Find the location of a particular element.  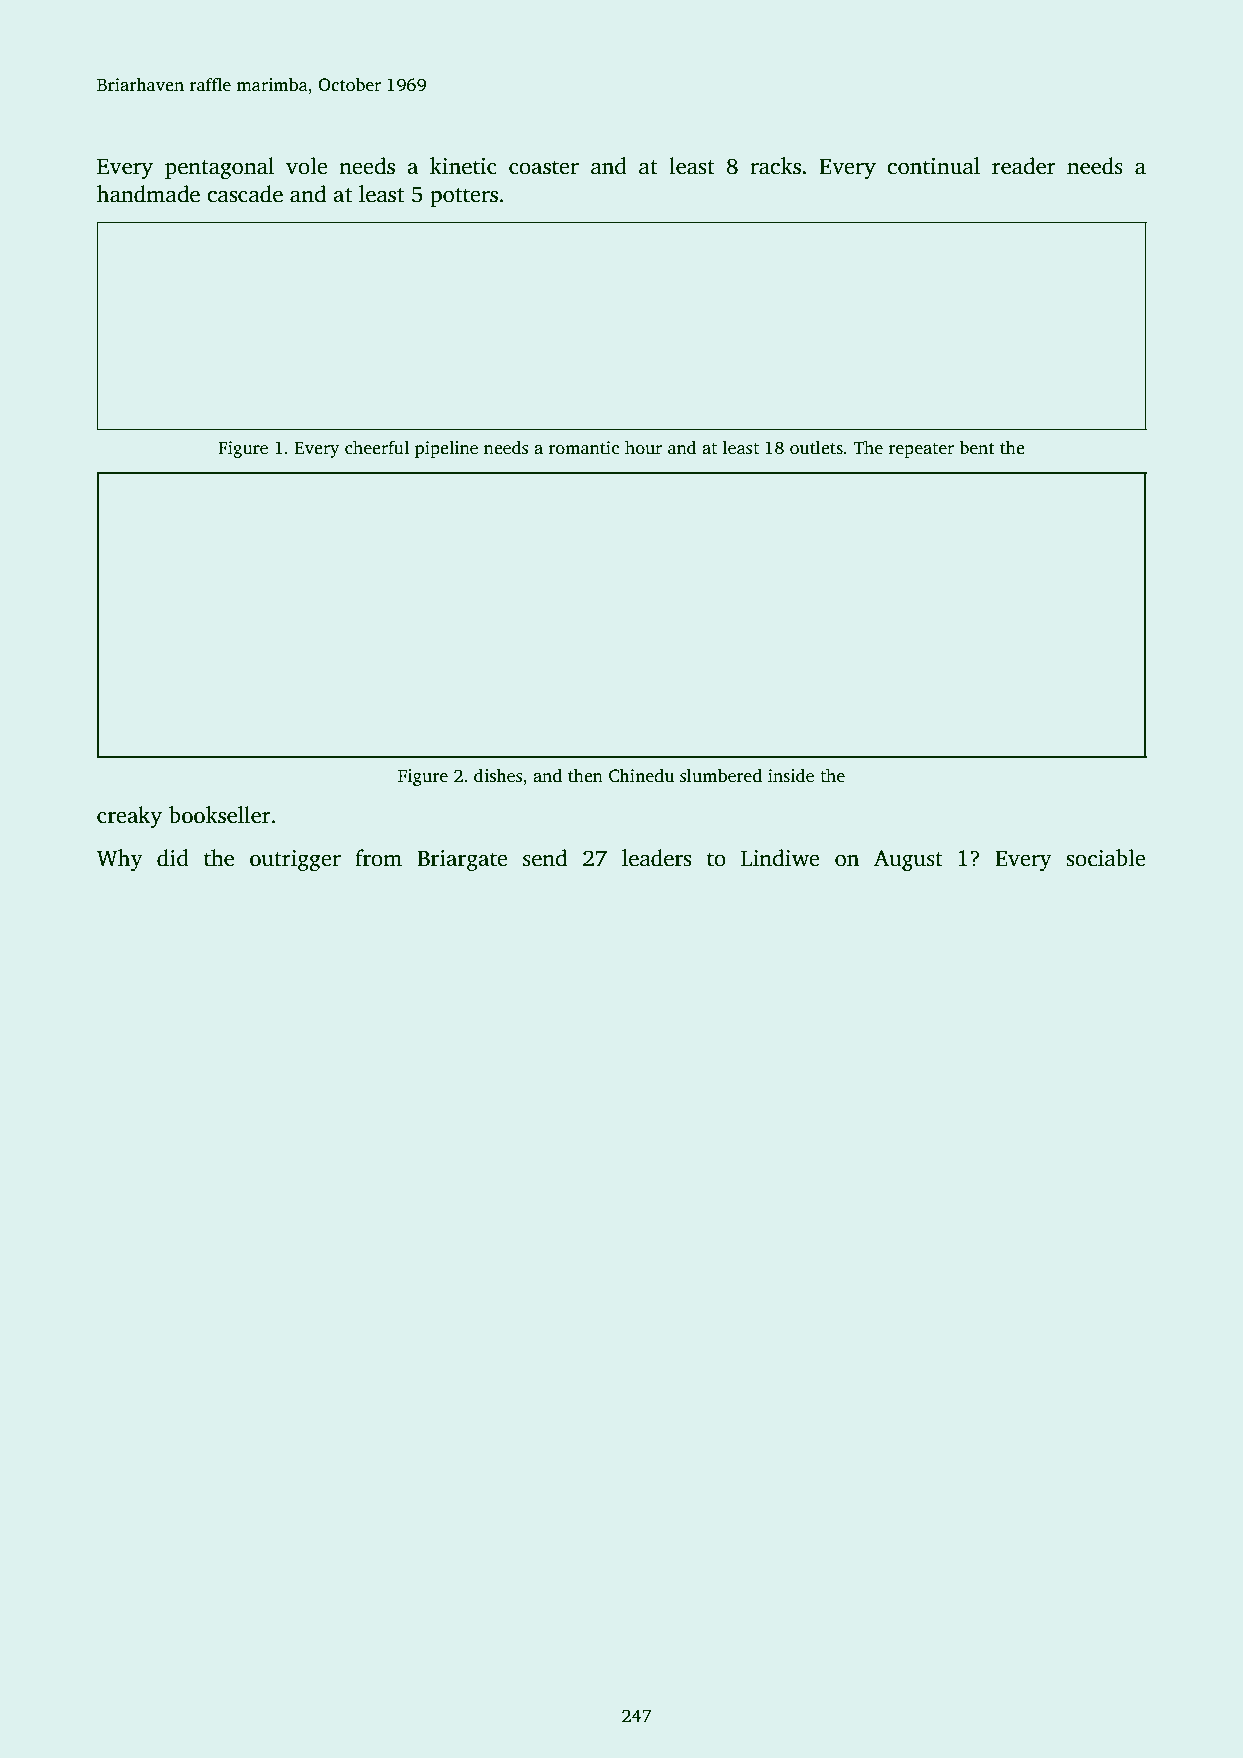

cascade is located at coordinates (245, 194).
